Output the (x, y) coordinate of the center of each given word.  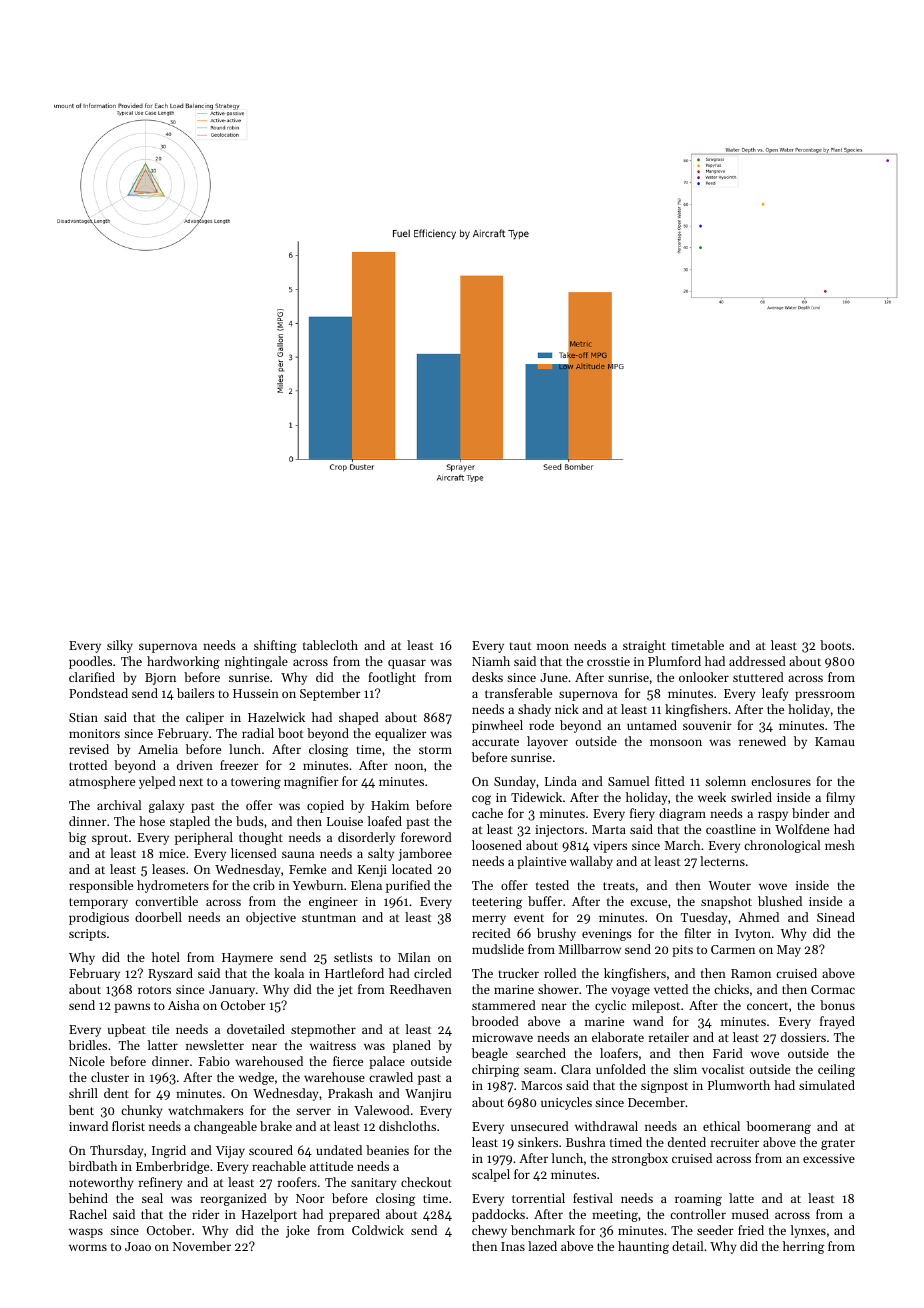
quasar (407, 664)
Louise (345, 821)
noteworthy (101, 1183)
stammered (504, 1005)
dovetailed (256, 1029)
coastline (731, 829)
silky (120, 646)
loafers (619, 1053)
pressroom (825, 696)
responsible (101, 886)
